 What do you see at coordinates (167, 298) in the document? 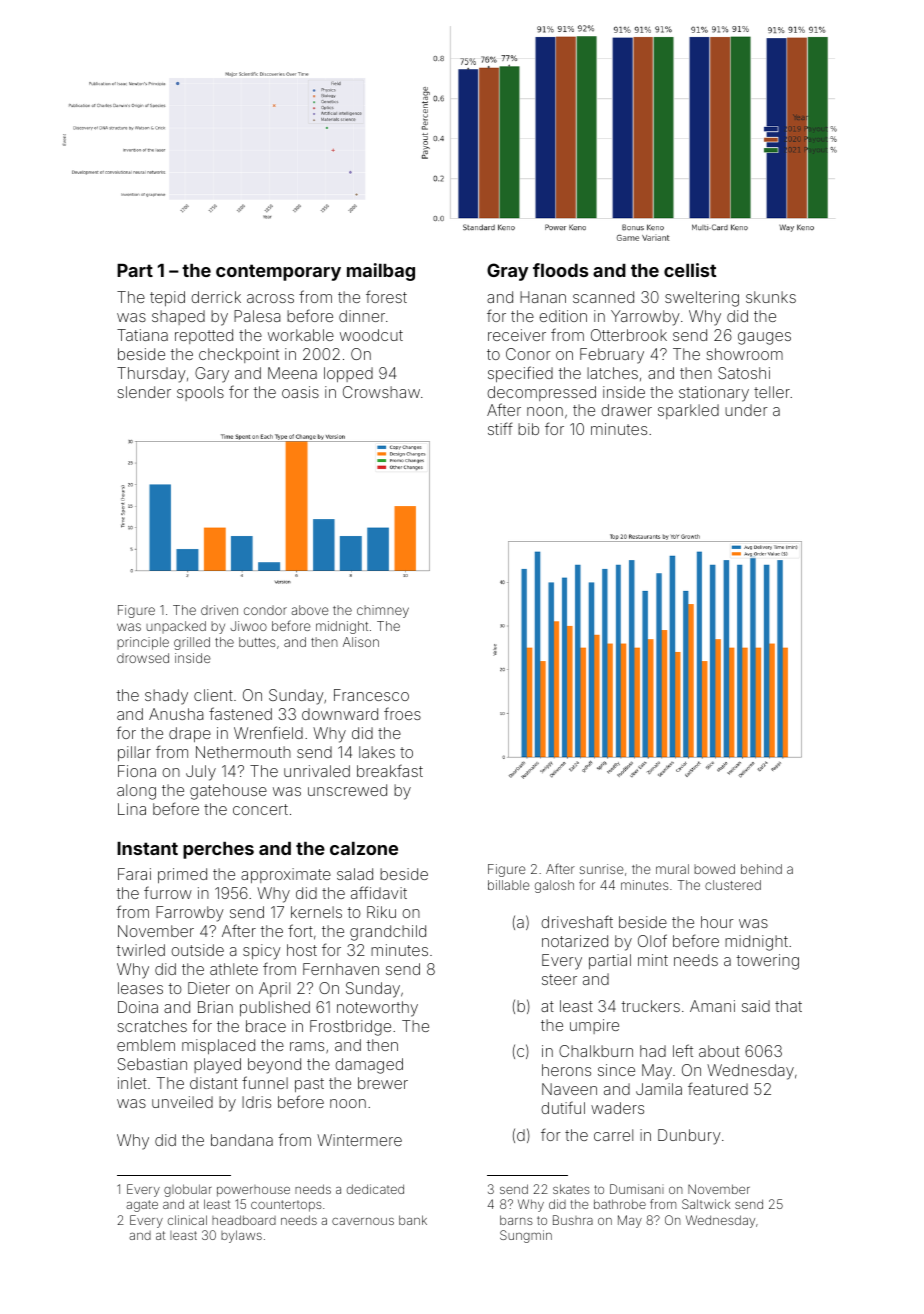
I see `tepid` at bounding box center [167, 298].
